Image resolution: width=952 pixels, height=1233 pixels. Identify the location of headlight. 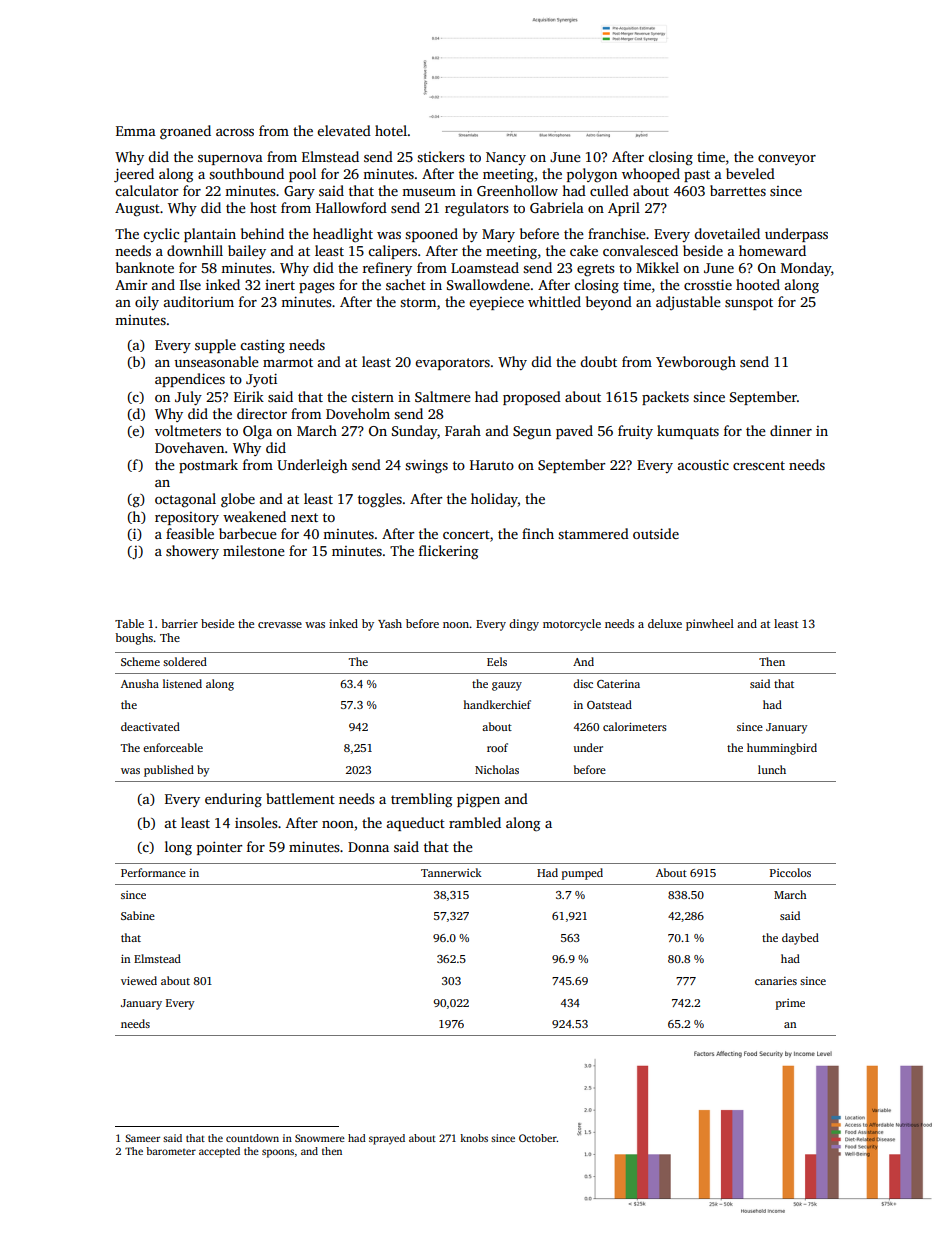
(343, 235).
